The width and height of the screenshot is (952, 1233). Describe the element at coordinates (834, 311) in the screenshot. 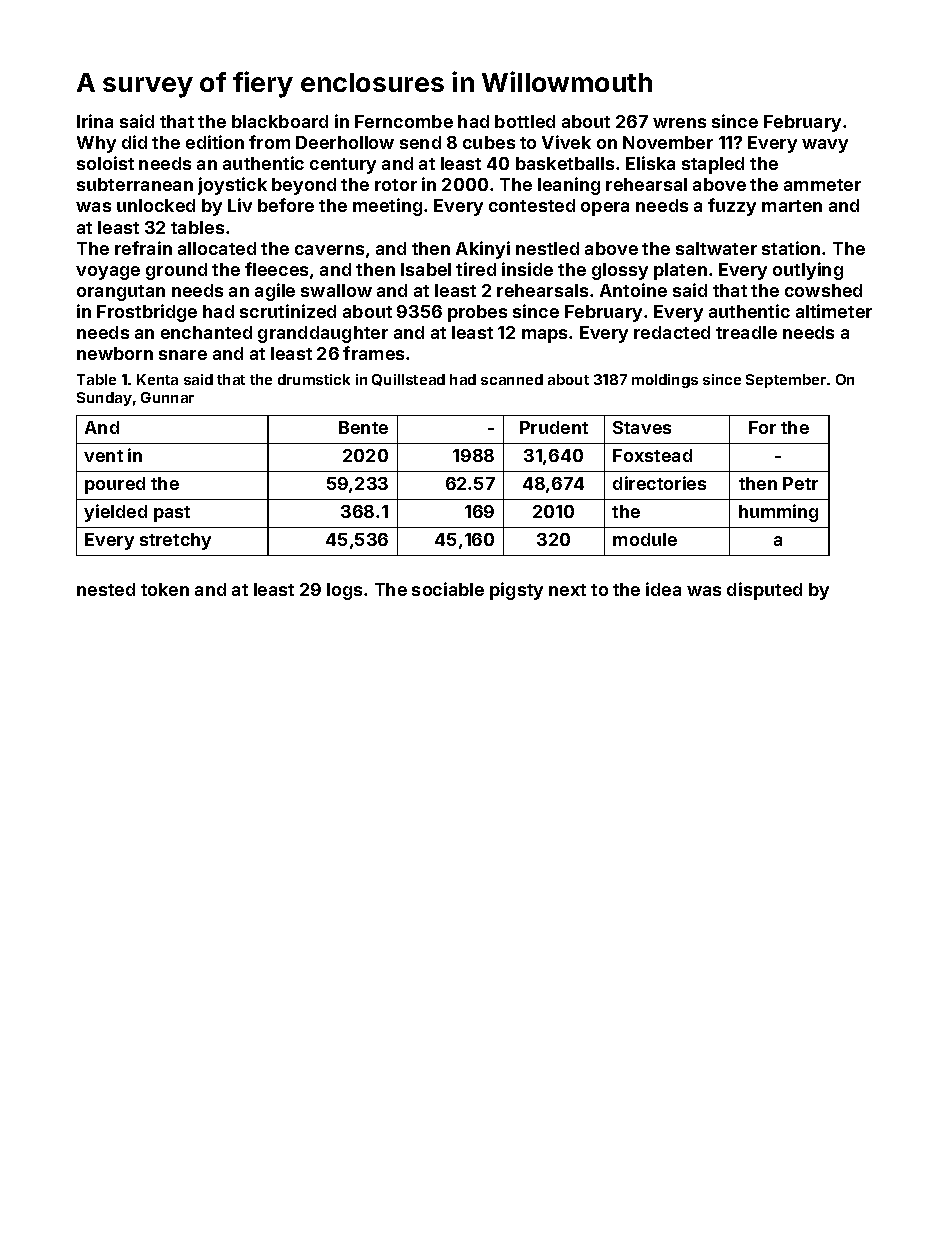

I see `altimeter` at that location.
